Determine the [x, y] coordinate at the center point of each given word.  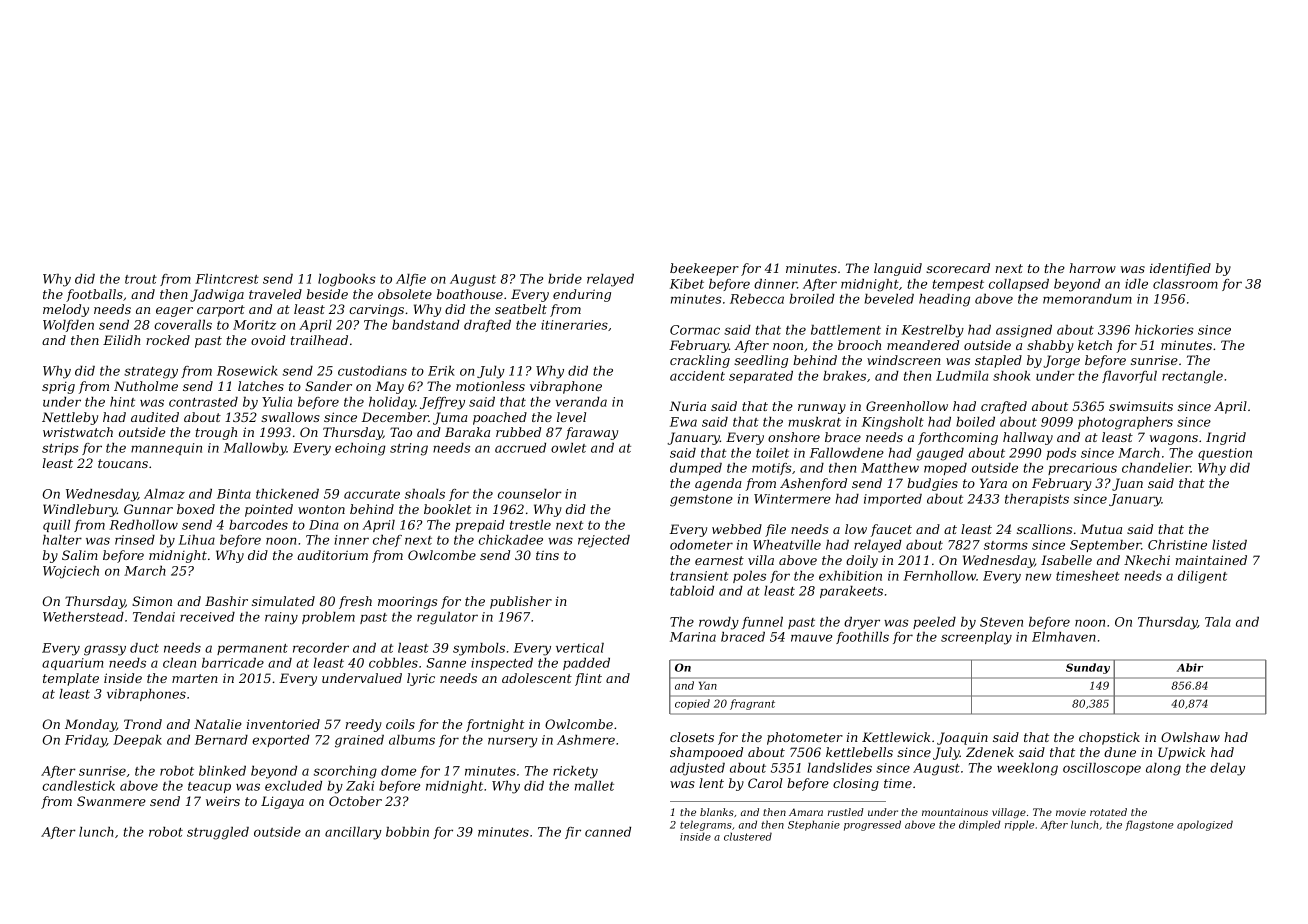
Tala [1218, 622]
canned [608, 832]
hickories [1164, 330]
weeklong [1027, 769]
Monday [90, 725]
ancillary [353, 833]
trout [141, 279]
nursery [513, 742]
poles [749, 577]
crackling [700, 361]
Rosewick [247, 371]
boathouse [470, 294]
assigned [1024, 331]
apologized [1205, 825]
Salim [80, 555]
